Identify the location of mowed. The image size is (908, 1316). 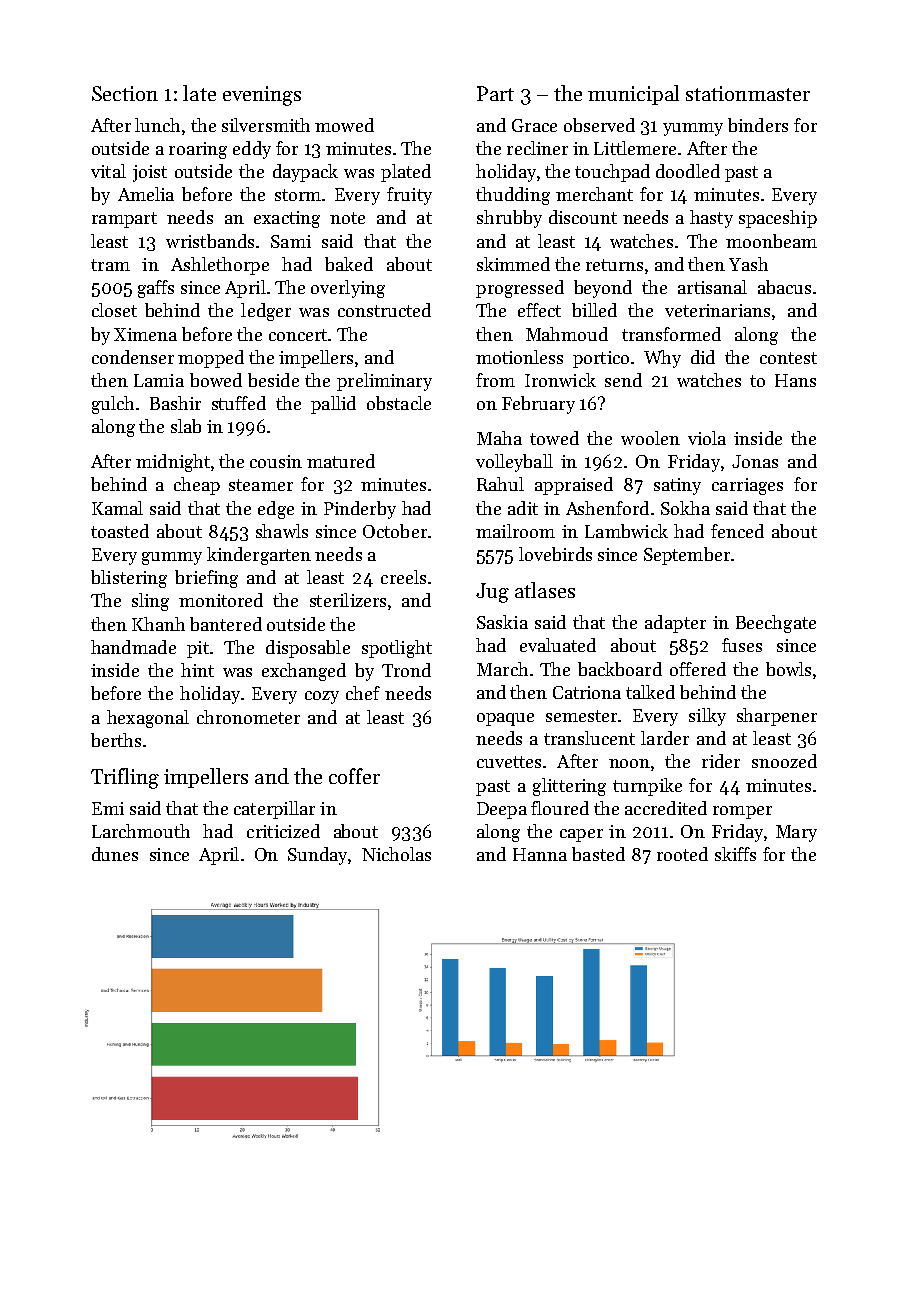
(344, 125).
